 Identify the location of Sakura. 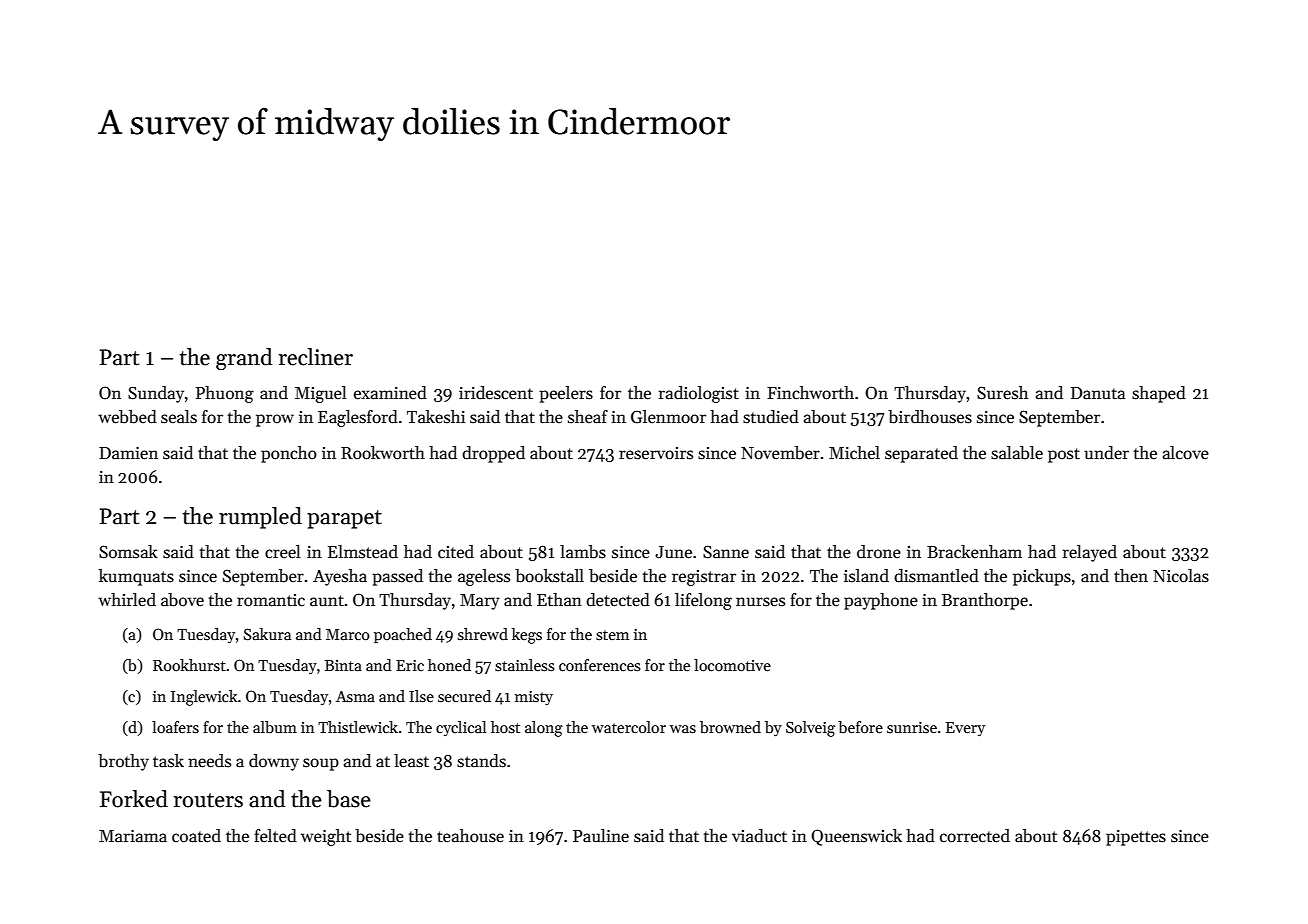
(267, 634).
